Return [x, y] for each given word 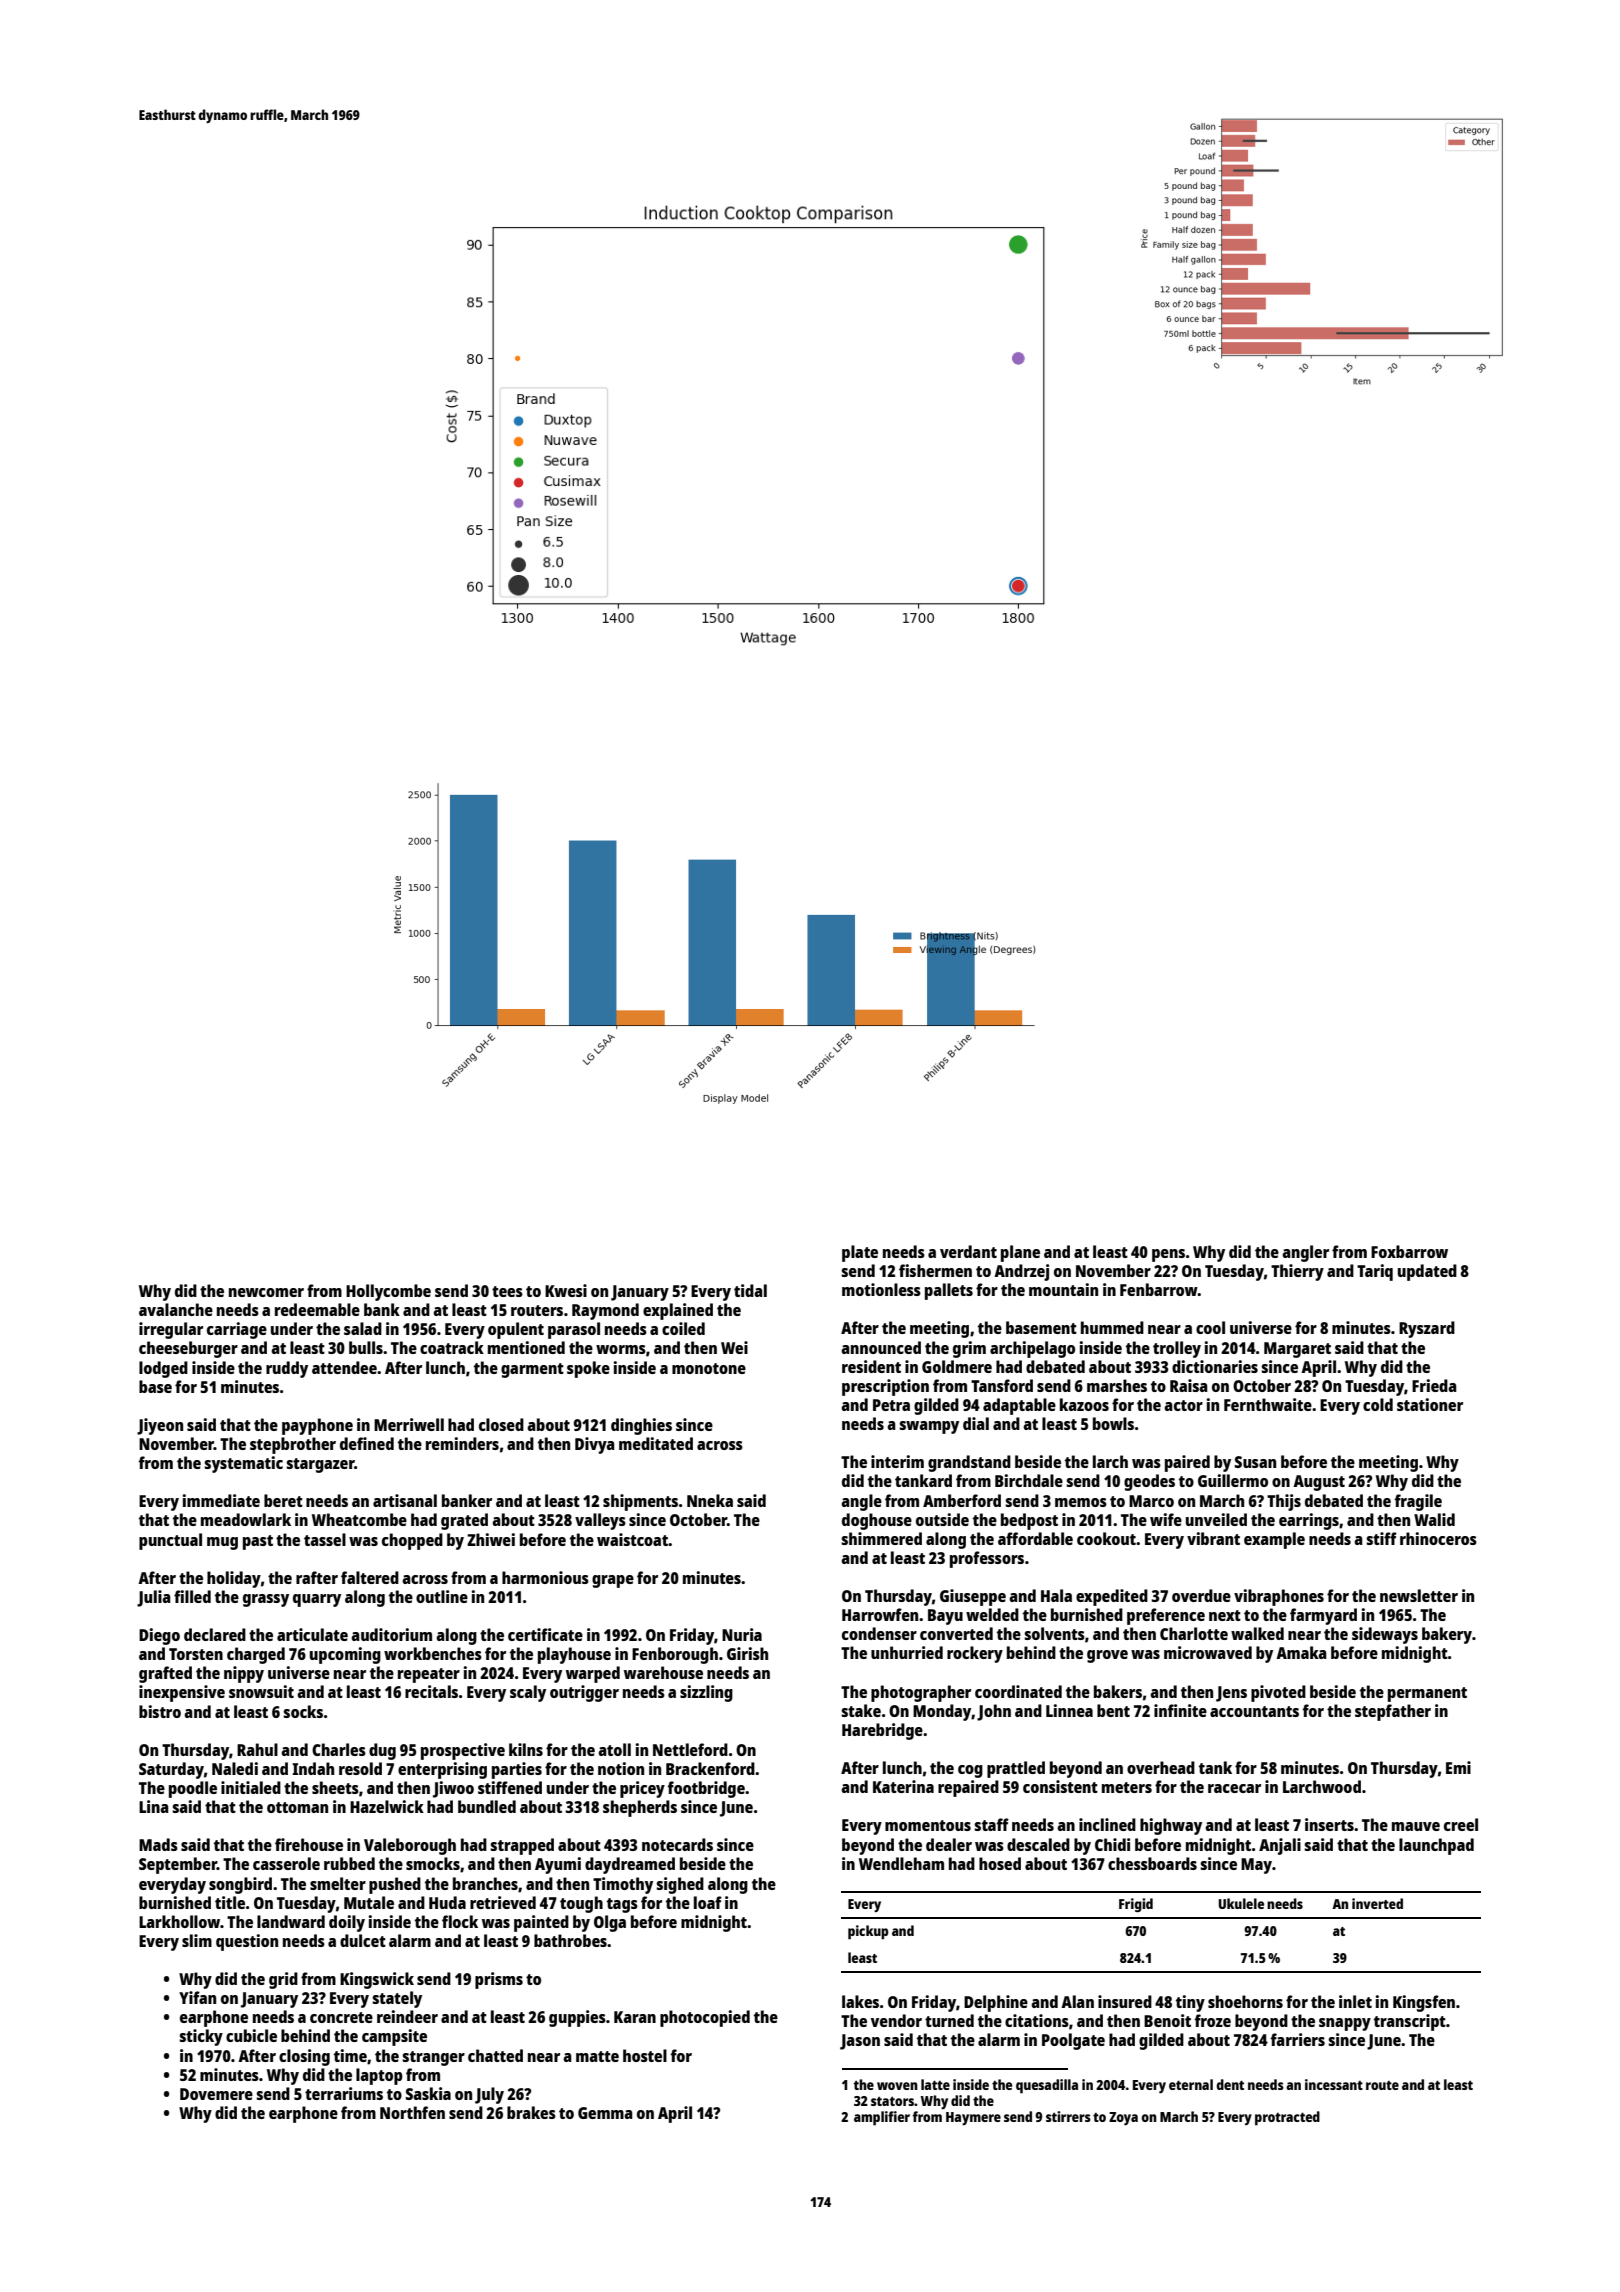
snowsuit [261, 1691]
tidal [750, 1290]
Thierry [1297, 1272]
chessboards [1152, 1863]
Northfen [412, 2112]
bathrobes [570, 1940]
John [994, 1712]
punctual [170, 1541]
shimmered [881, 1538]
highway [1171, 1826]
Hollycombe [388, 1292]
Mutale [369, 1902]
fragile [1418, 1502]
